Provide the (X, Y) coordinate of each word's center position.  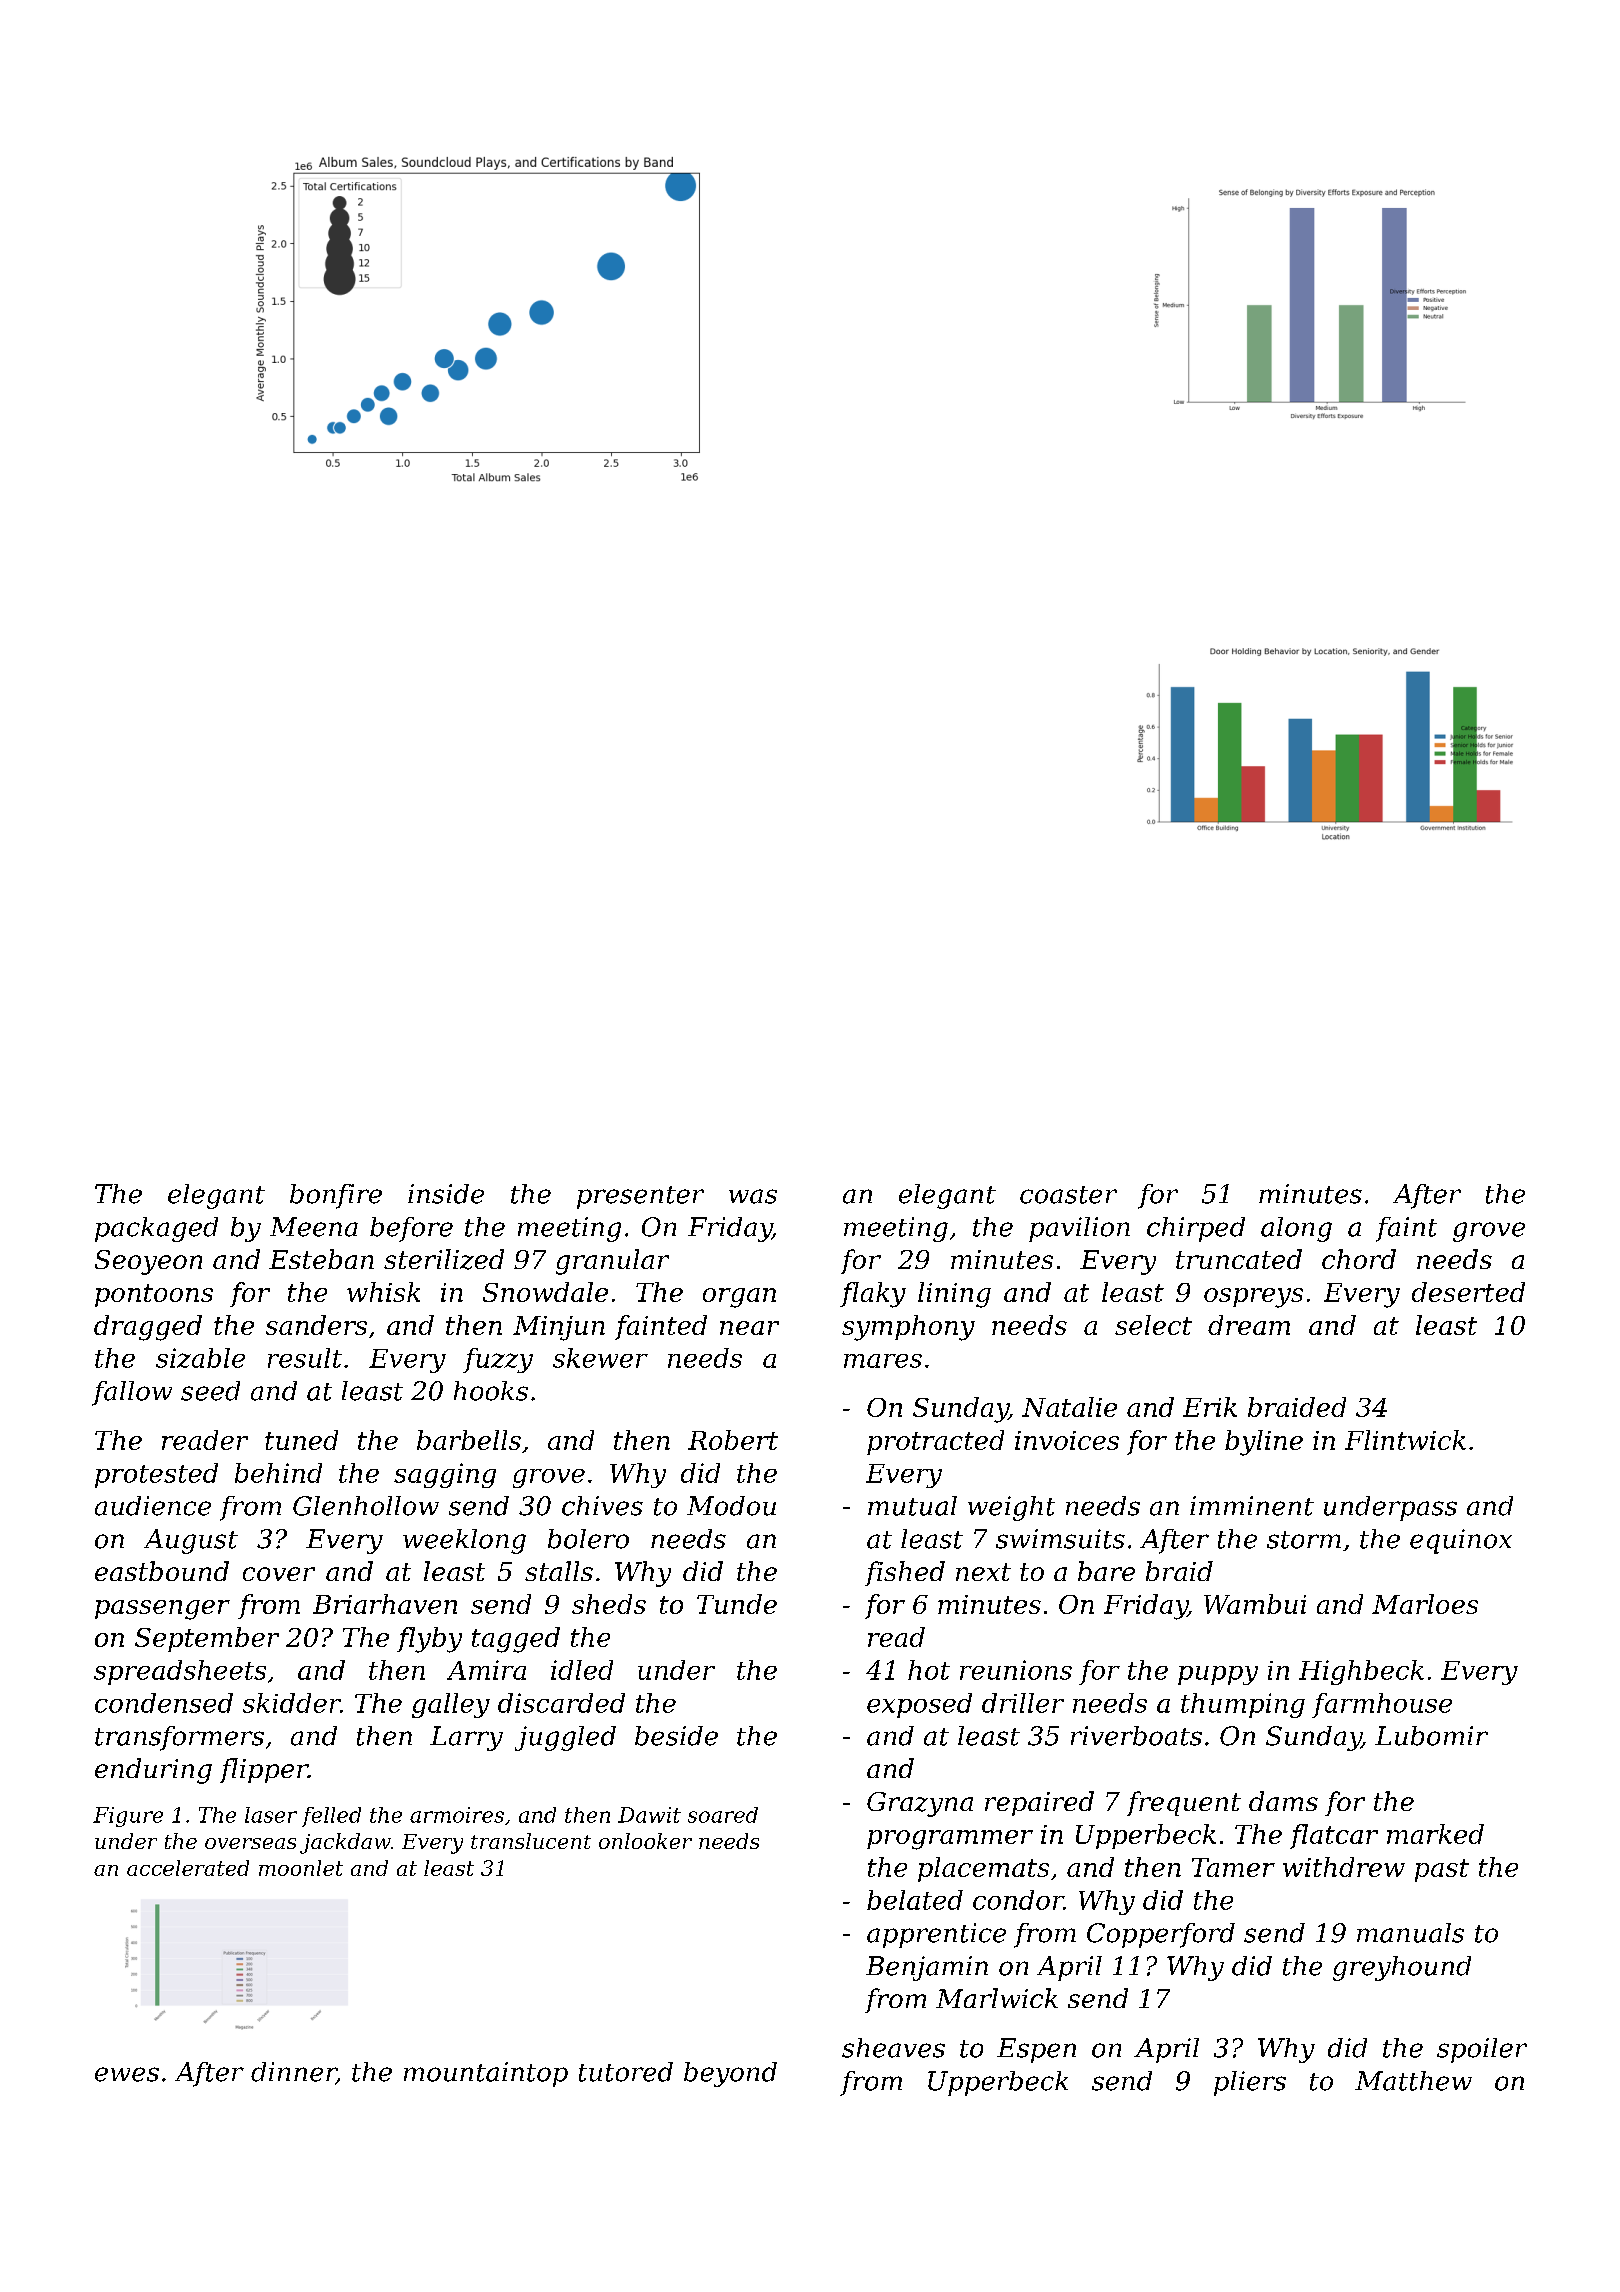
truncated (1239, 1259)
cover (279, 1574)
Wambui (1255, 1604)
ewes (127, 2074)
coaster (1068, 1195)
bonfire (336, 1196)
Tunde (737, 1604)
